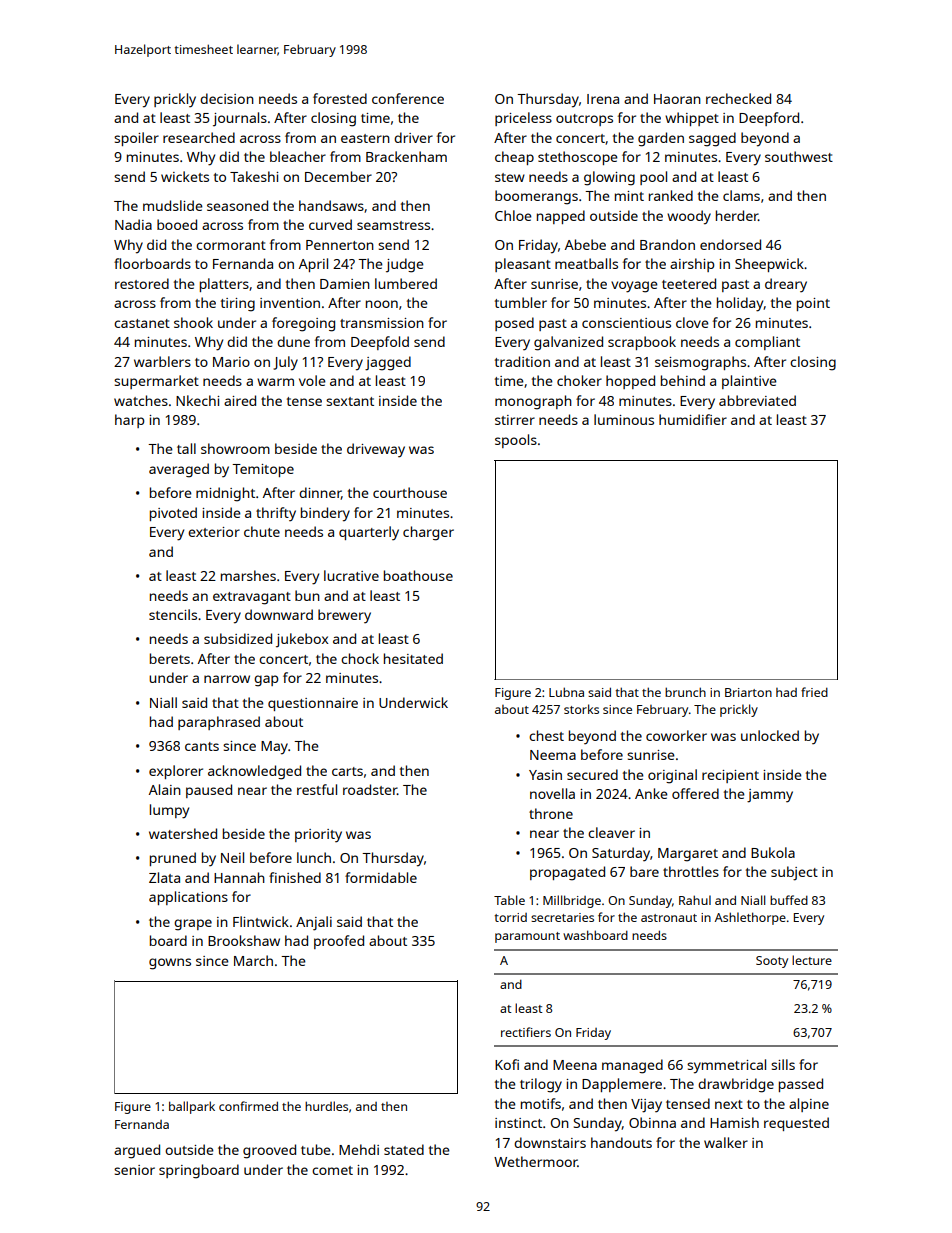  What do you see at coordinates (408, 98) in the image?
I see `conference` at bounding box center [408, 98].
